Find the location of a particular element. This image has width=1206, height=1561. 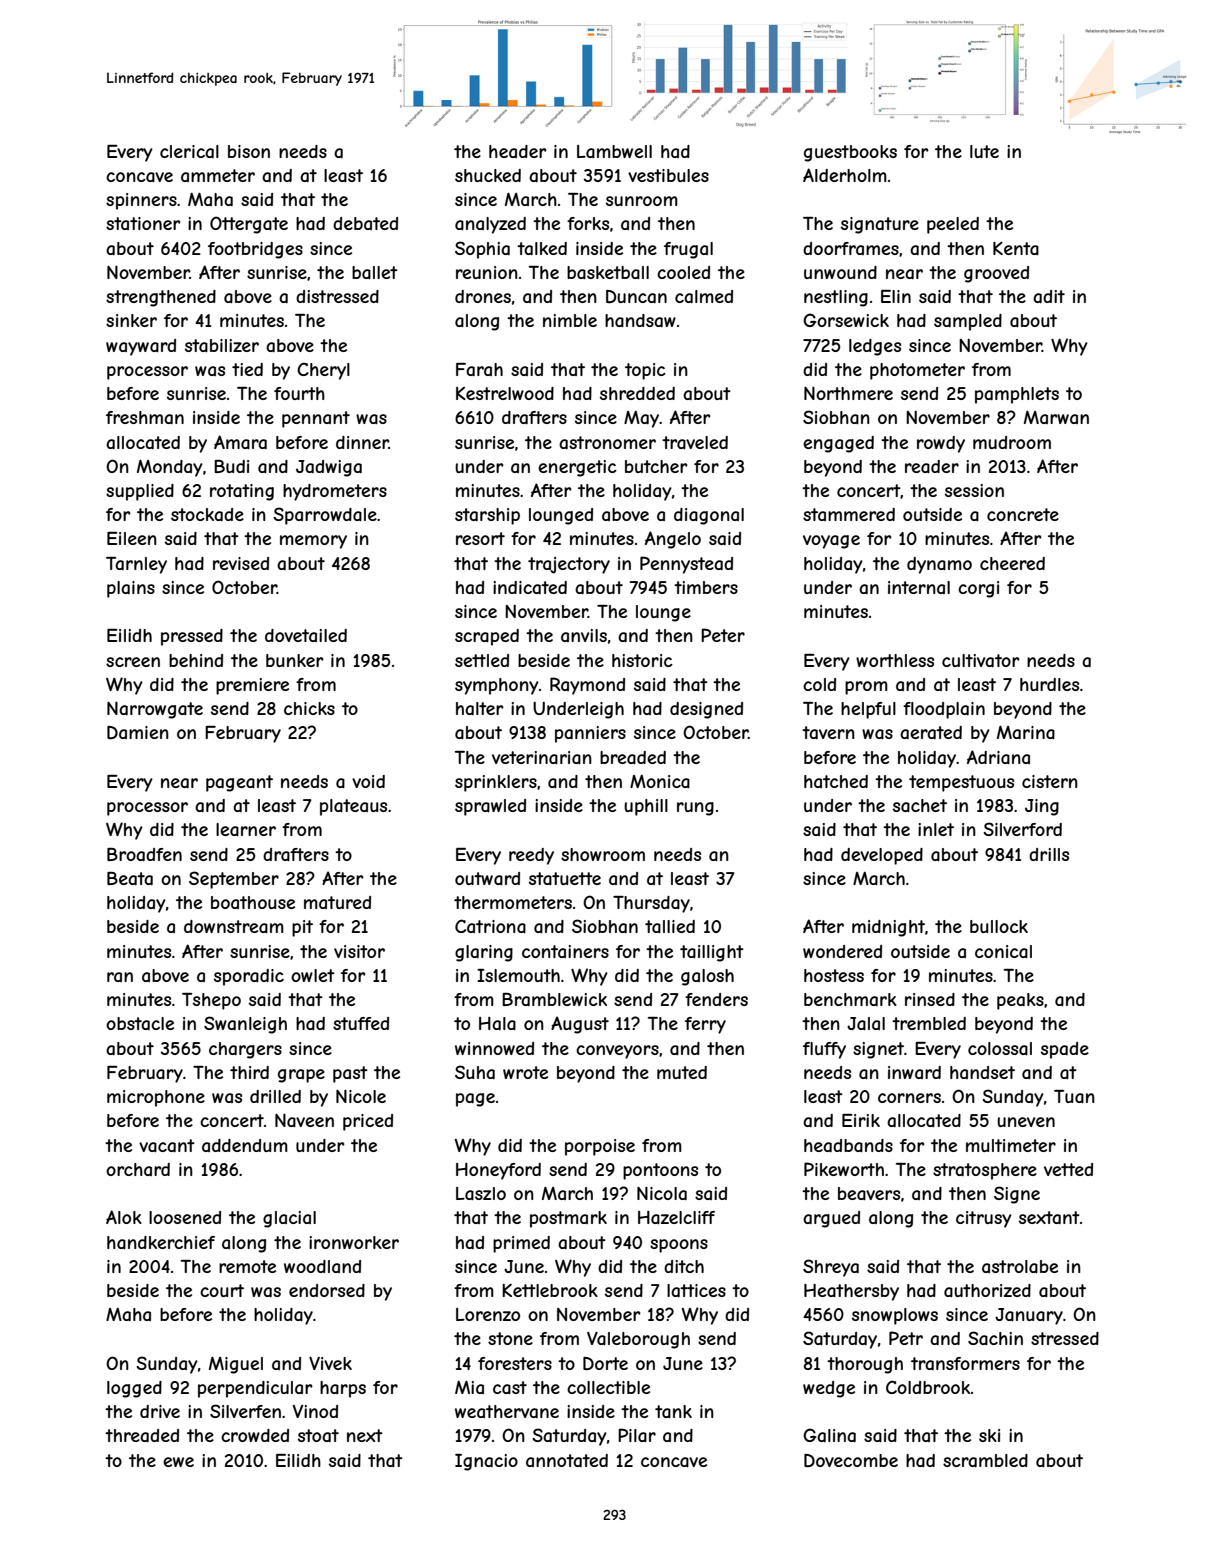

astronomer is located at coordinates (607, 442).
